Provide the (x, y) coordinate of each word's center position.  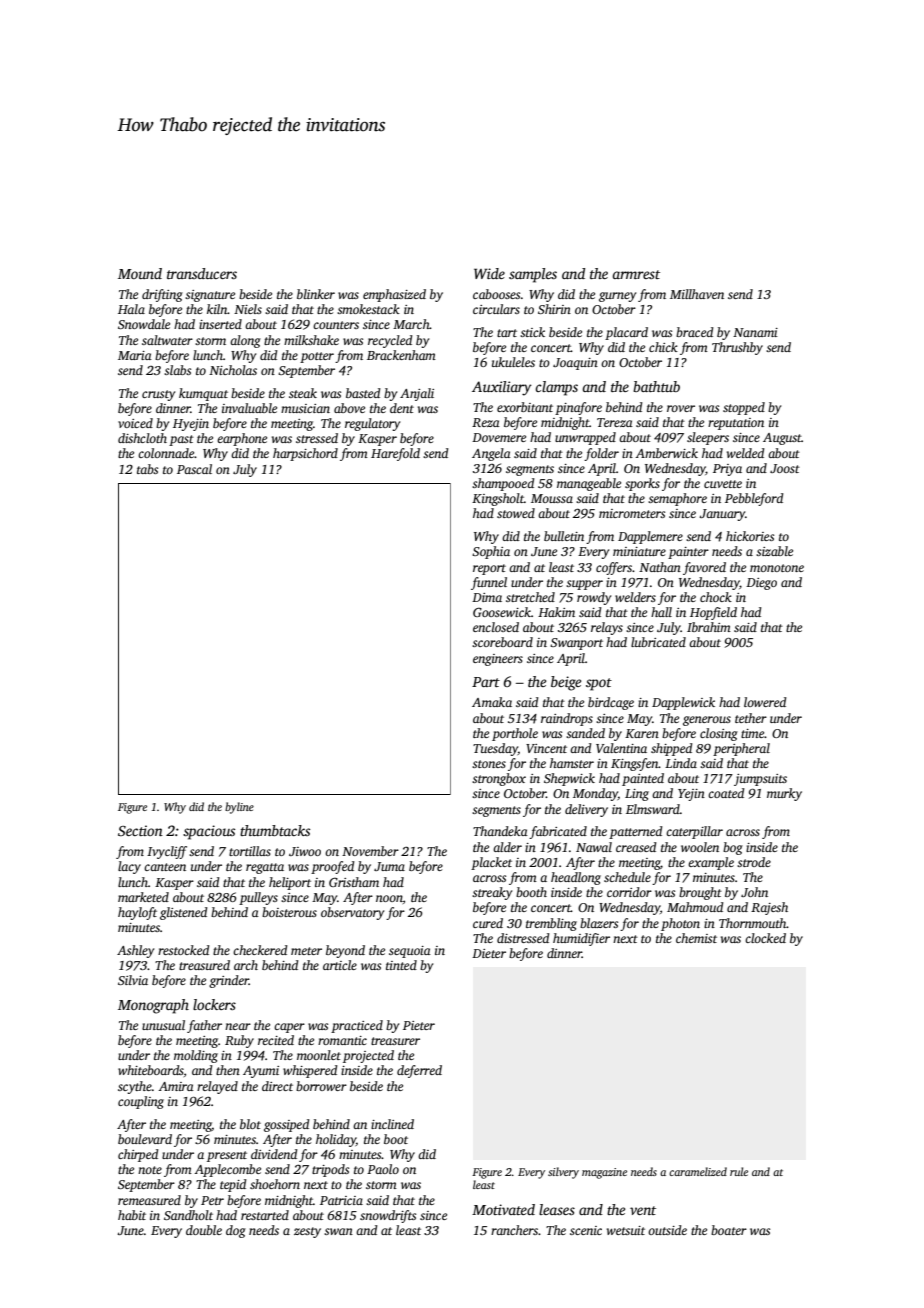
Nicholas (233, 370)
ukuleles (513, 362)
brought (700, 893)
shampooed (503, 484)
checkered (260, 950)
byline (239, 808)
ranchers (514, 1230)
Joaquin (575, 364)
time (753, 733)
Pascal (194, 469)
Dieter (489, 953)
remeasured (149, 1200)
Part (486, 682)
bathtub (656, 386)
